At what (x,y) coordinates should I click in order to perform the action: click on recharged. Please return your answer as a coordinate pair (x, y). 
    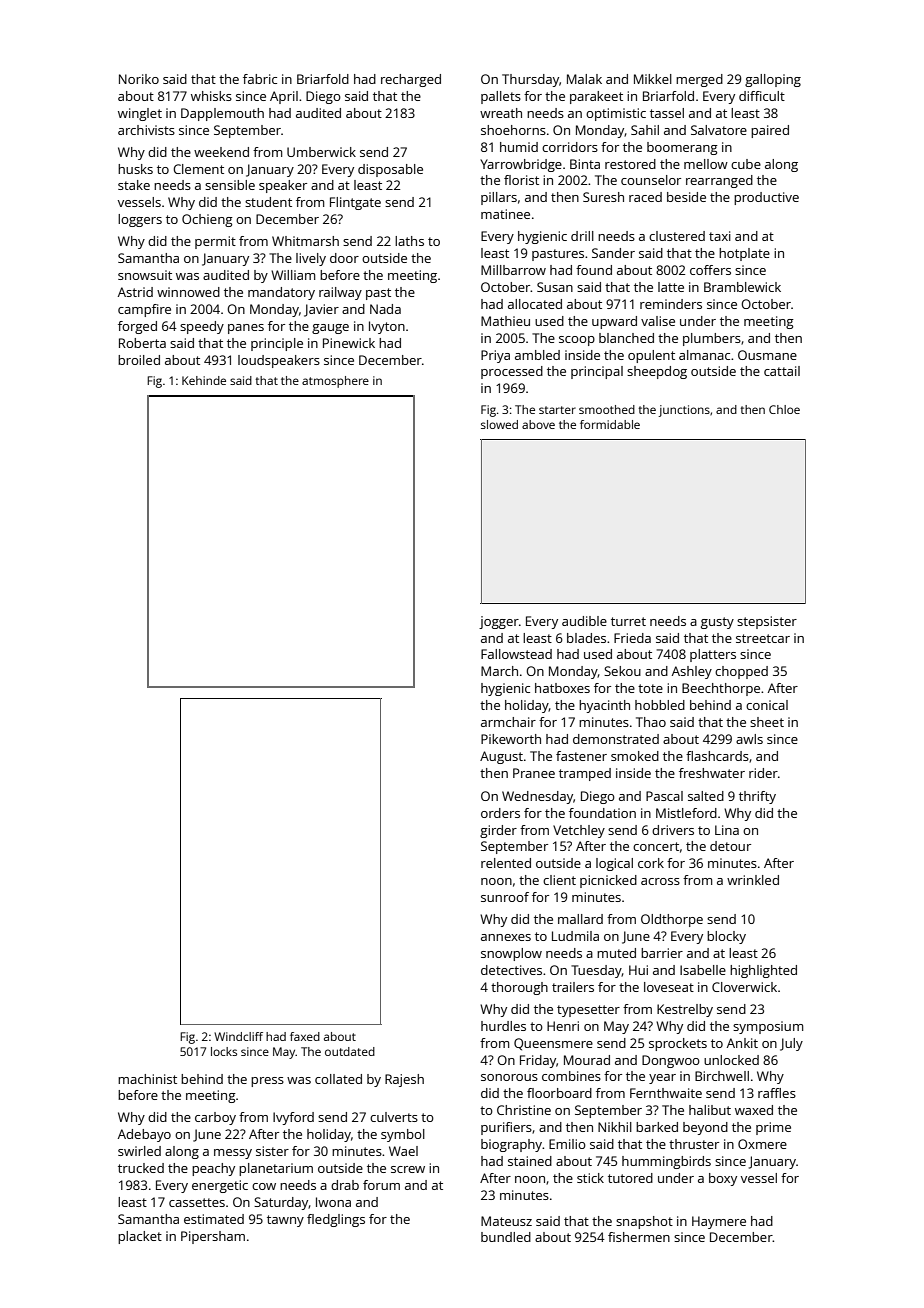
    Looking at the image, I should click on (411, 80).
